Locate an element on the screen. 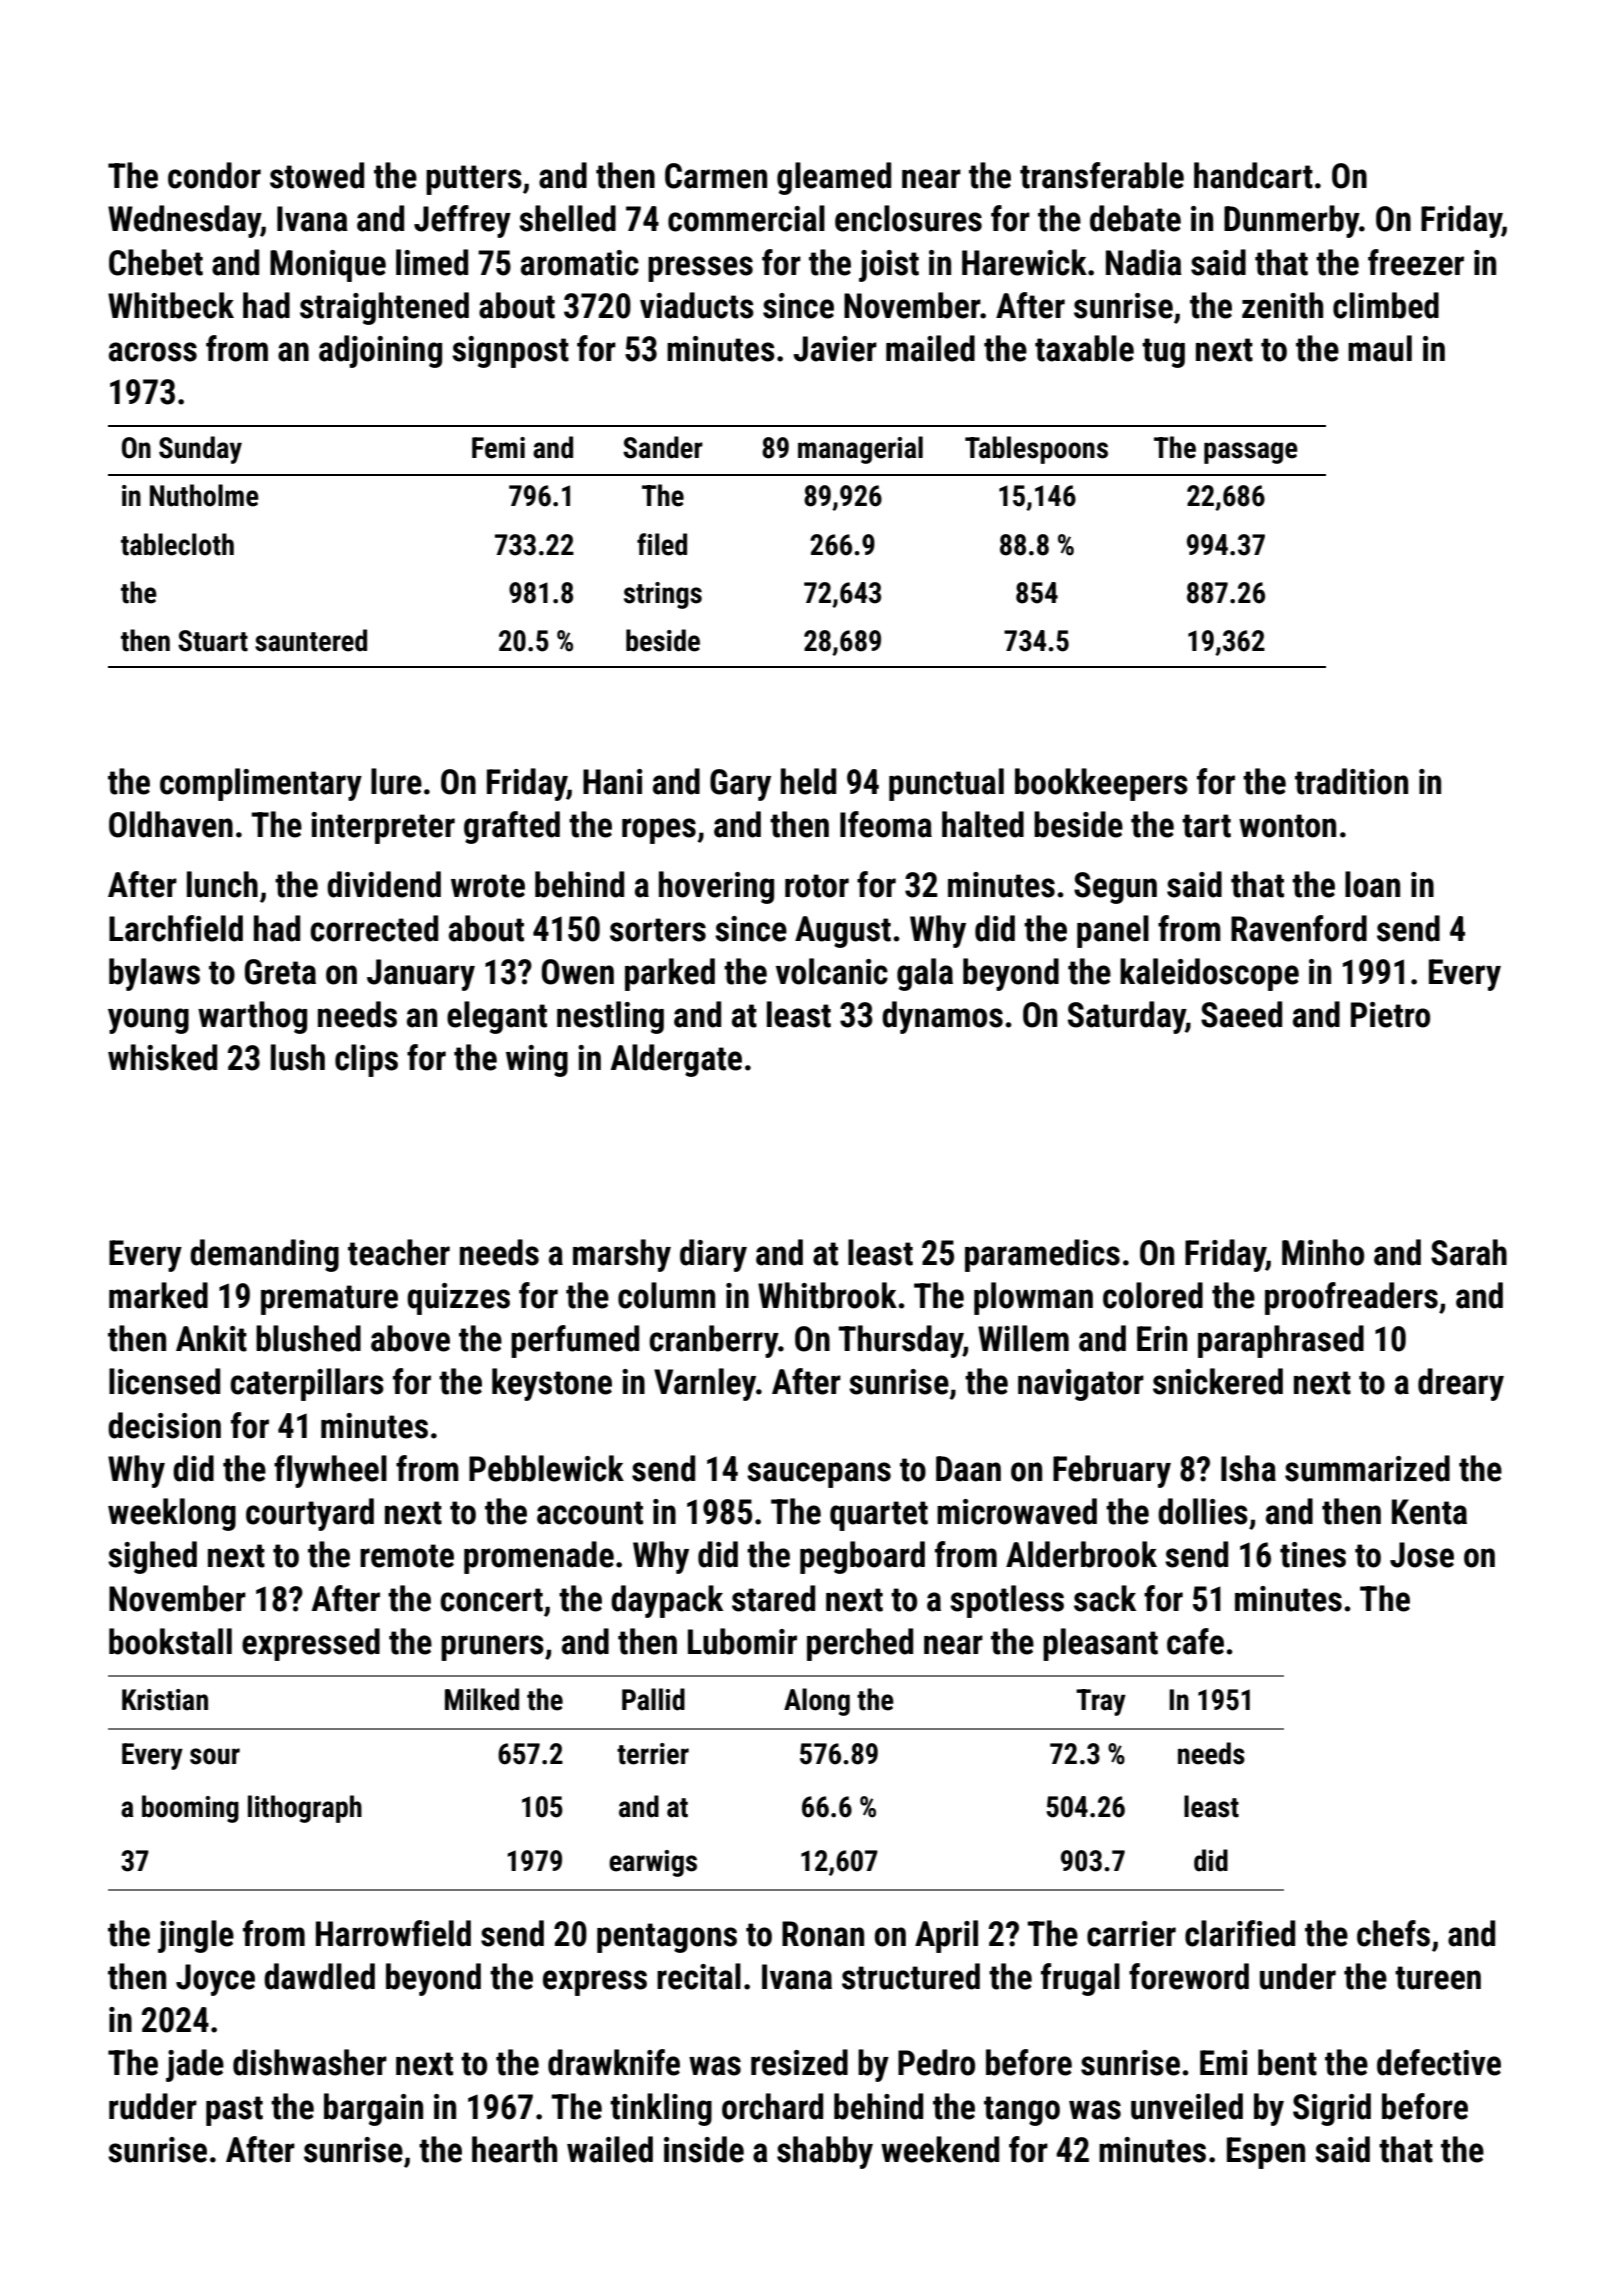 The width and height of the screenshot is (1620, 2292). strings is located at coordinates (663, 595).
